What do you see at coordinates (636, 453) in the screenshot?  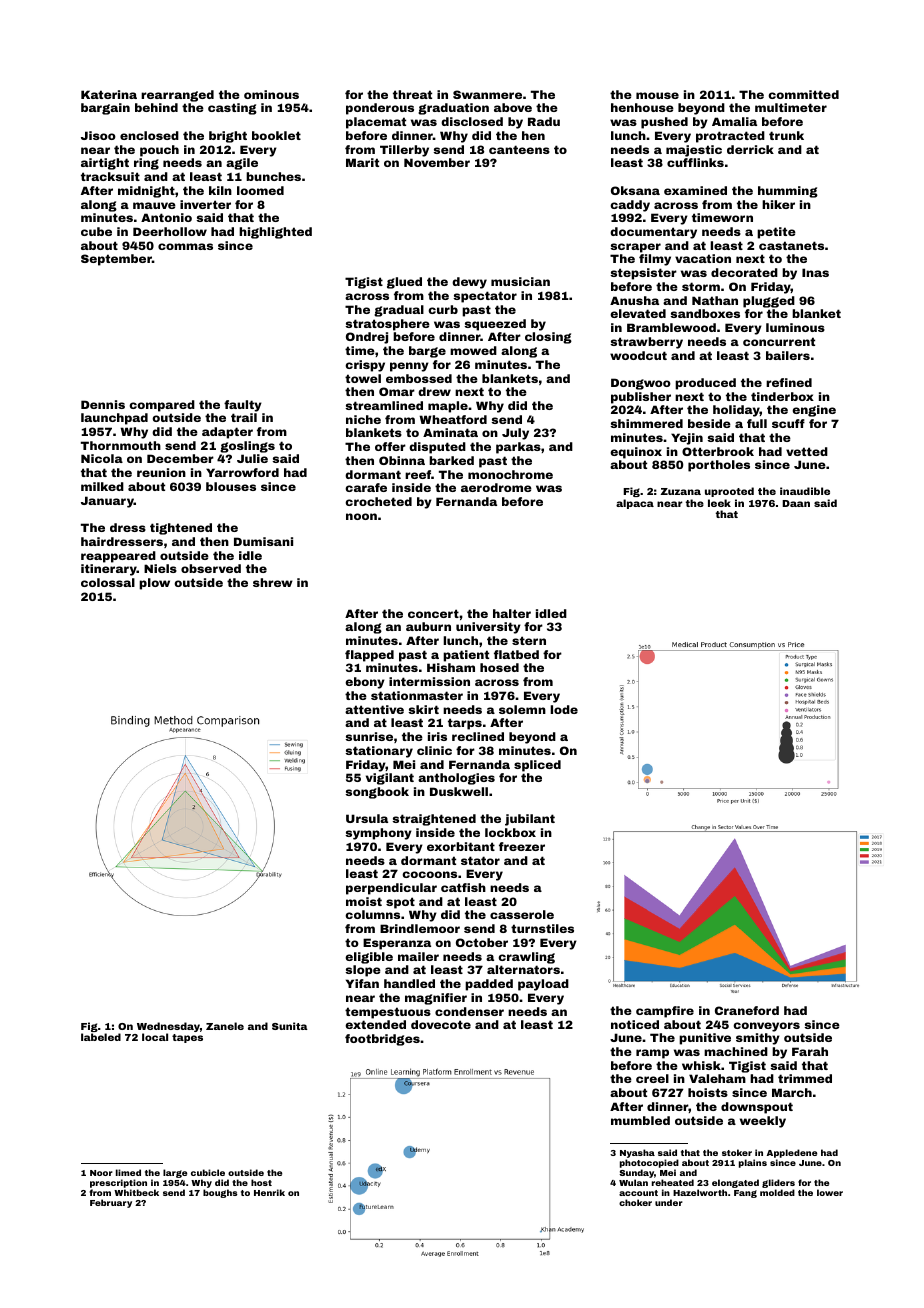 I see `equinox` at bounding box center [636, 453].
